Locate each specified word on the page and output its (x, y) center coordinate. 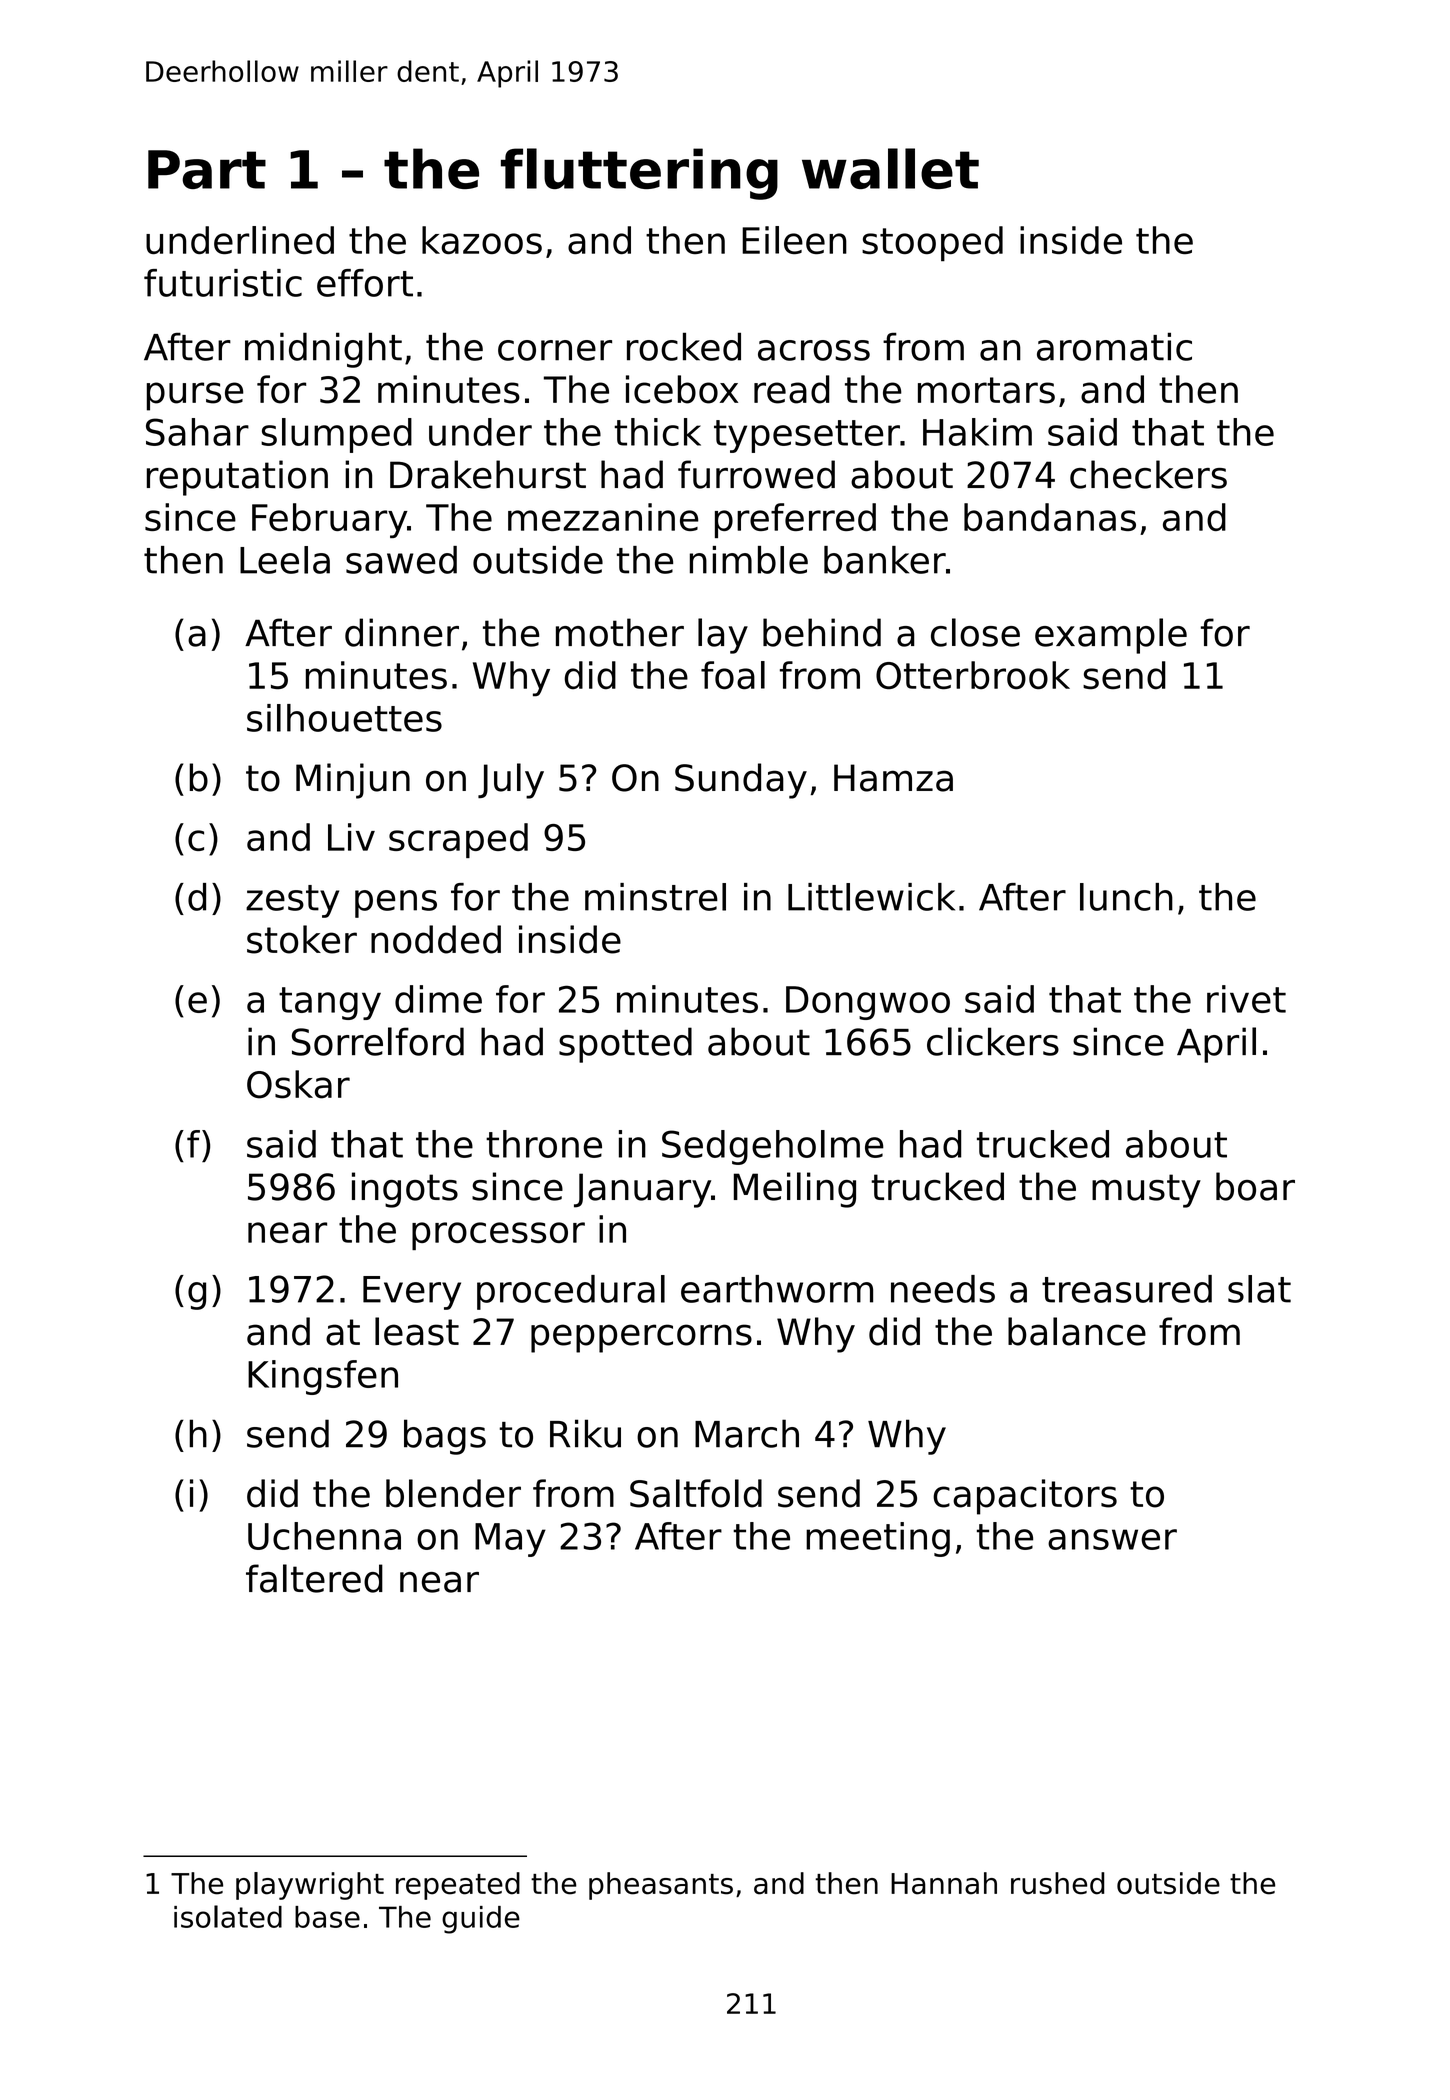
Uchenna (324, 1536)
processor (498, 1236)
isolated (228, 1916)
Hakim (977, 432)
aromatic (1114, 347)
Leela (285, 560)
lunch (1126, 897)
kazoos (482, 240)
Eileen (794, 240)
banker (885, 560)
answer (1112, 1539)
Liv (351, 837)
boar (1255, 1186)
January (642, 1190)
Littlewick (871, 897)
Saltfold (696, 1493)
